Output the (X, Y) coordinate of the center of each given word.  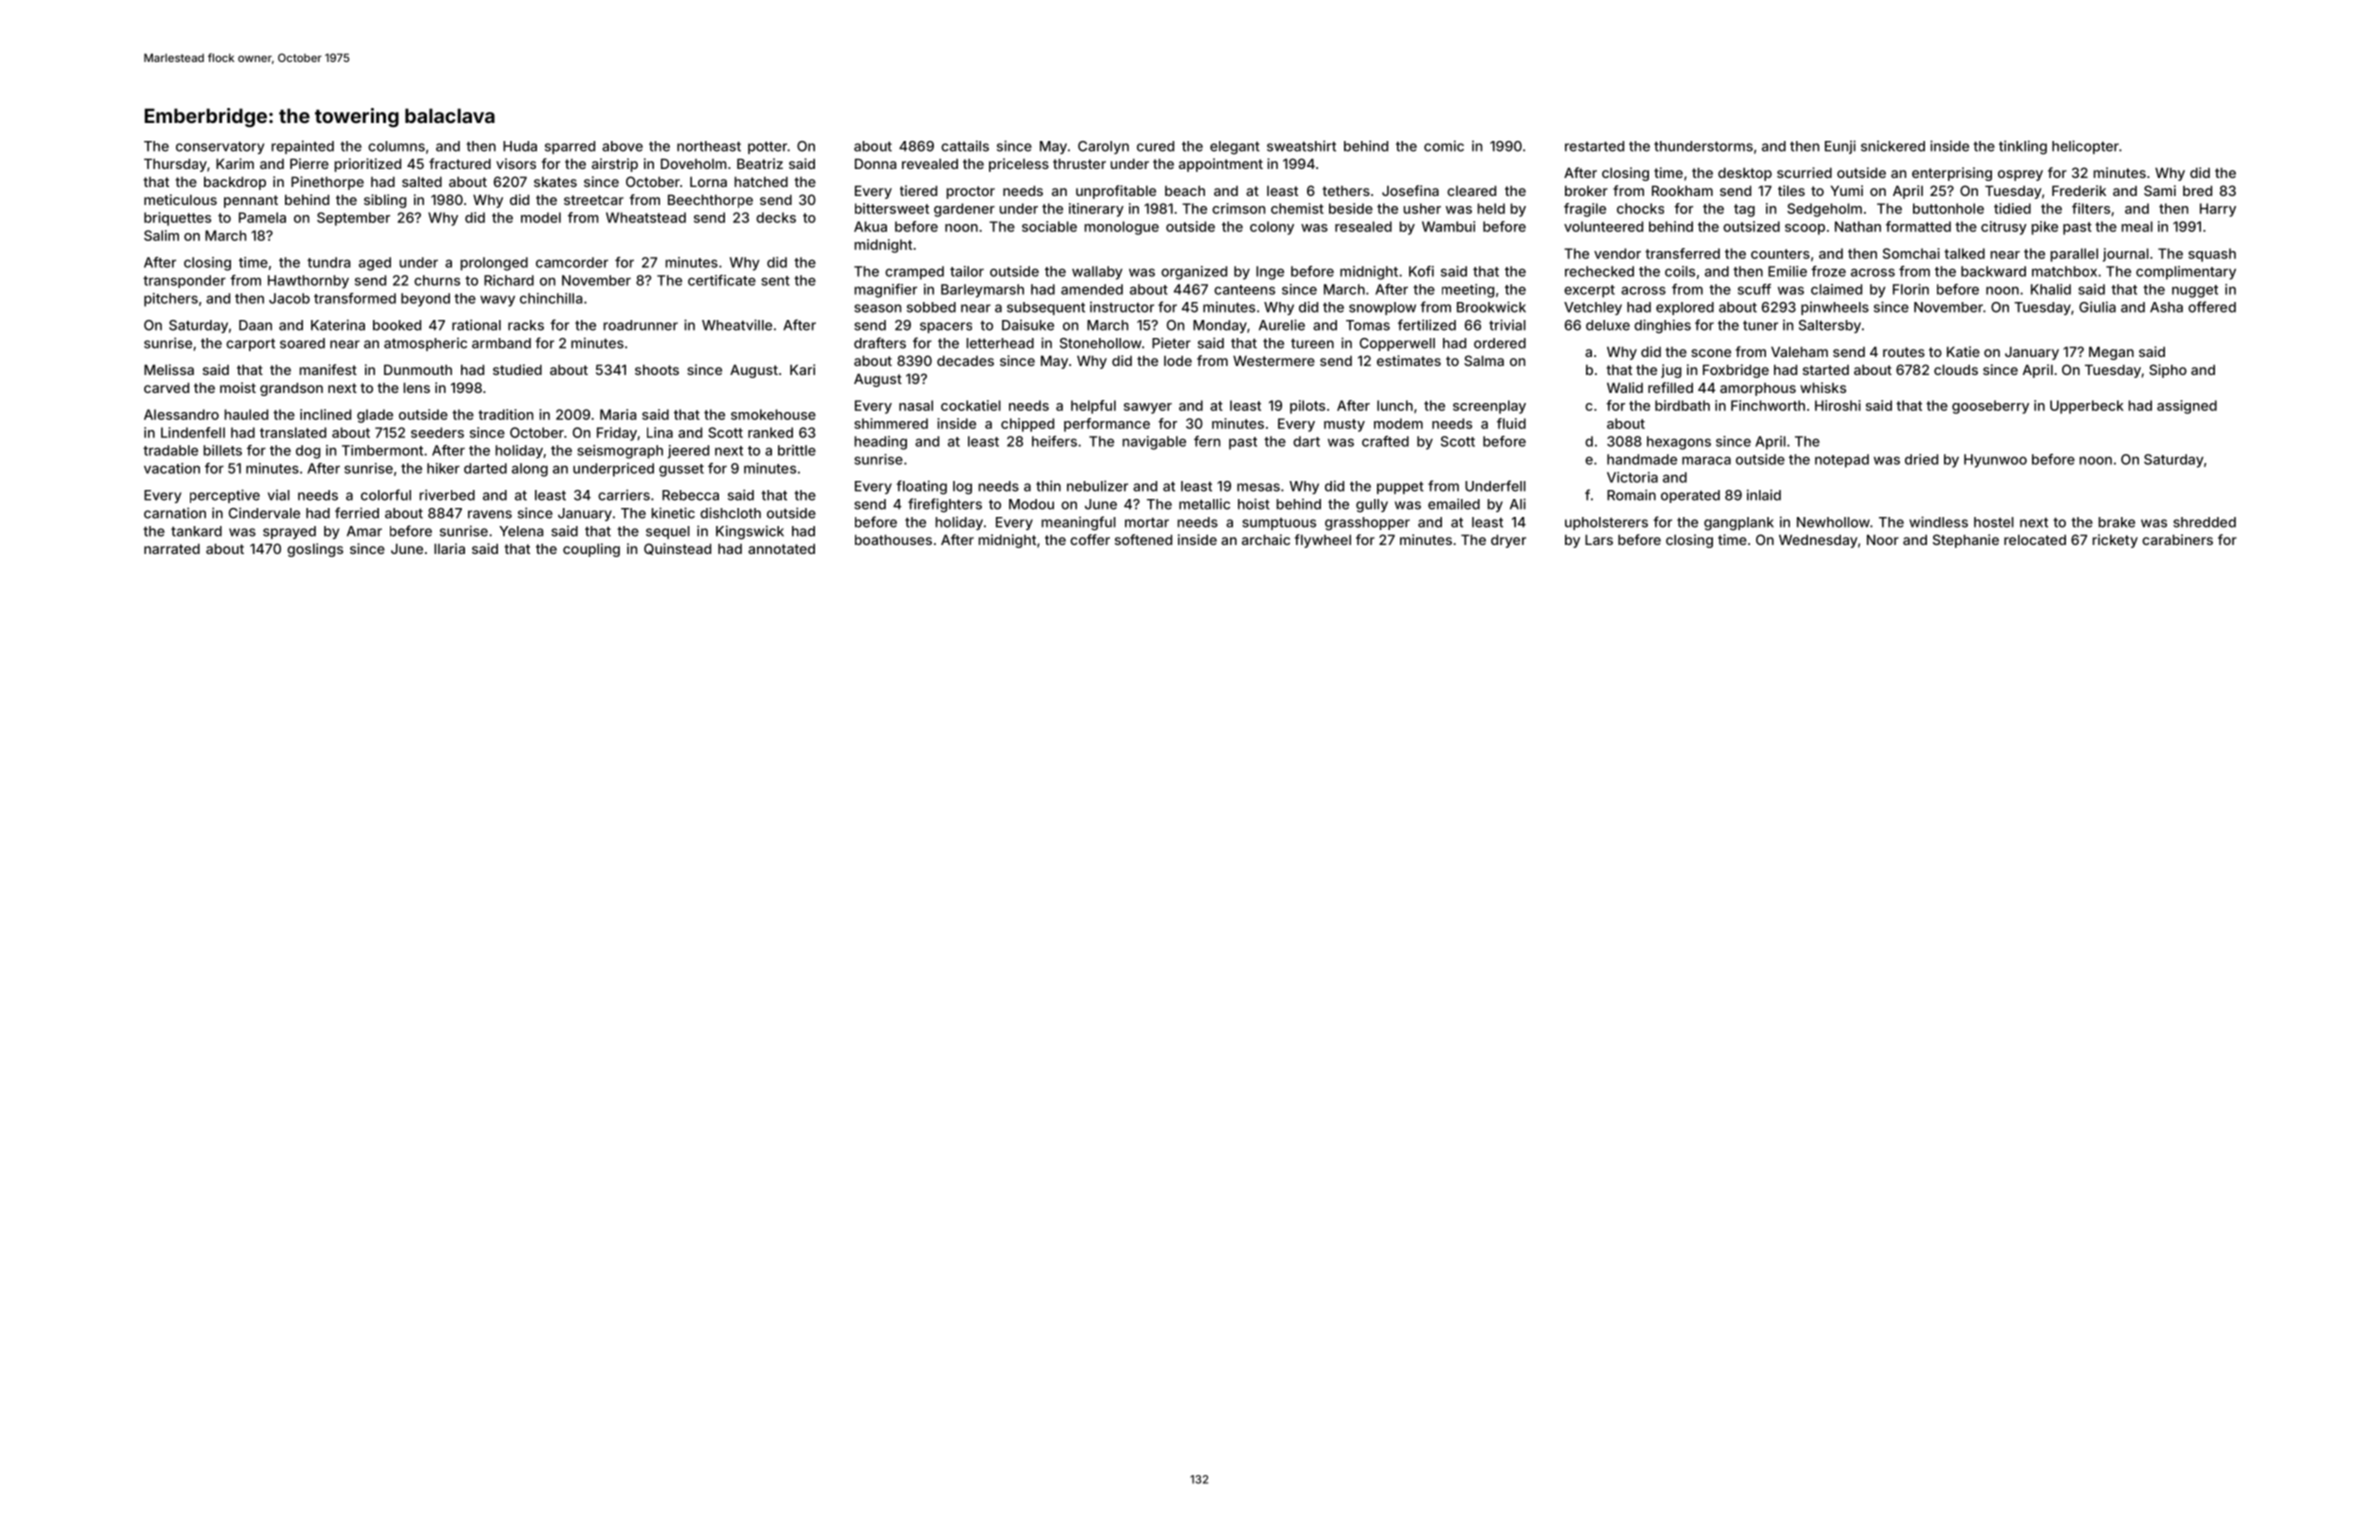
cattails (965, 146)
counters (1780, 254)
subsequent (1046, 308)
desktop (1745, 174)
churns (437, 280)
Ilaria (449, 548)
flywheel (1323, 541)
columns (396, 146)
